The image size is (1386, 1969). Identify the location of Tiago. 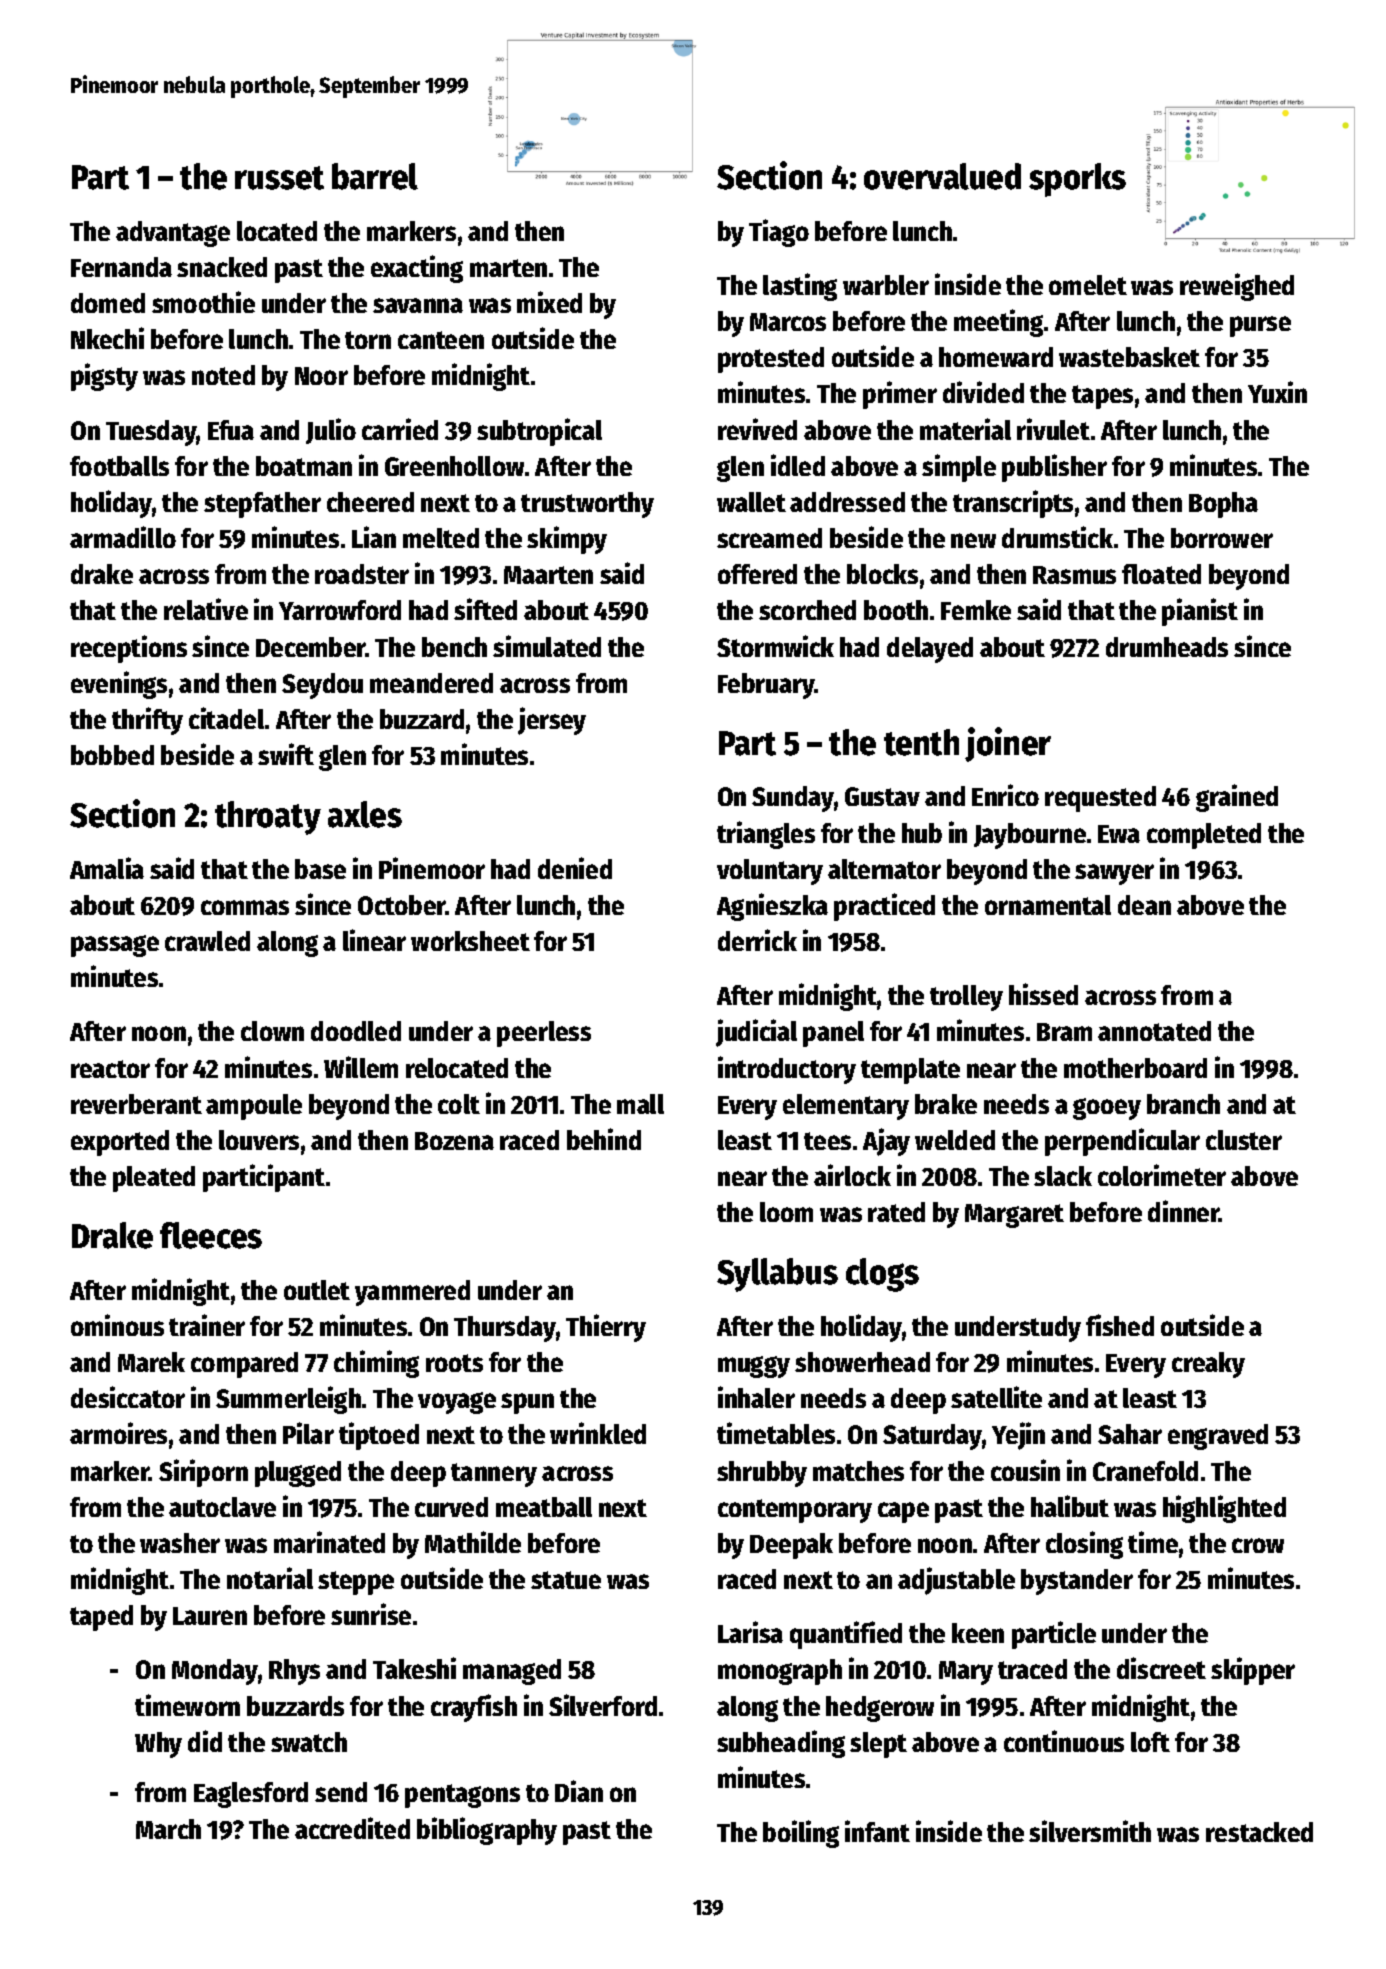
(779, 233).
